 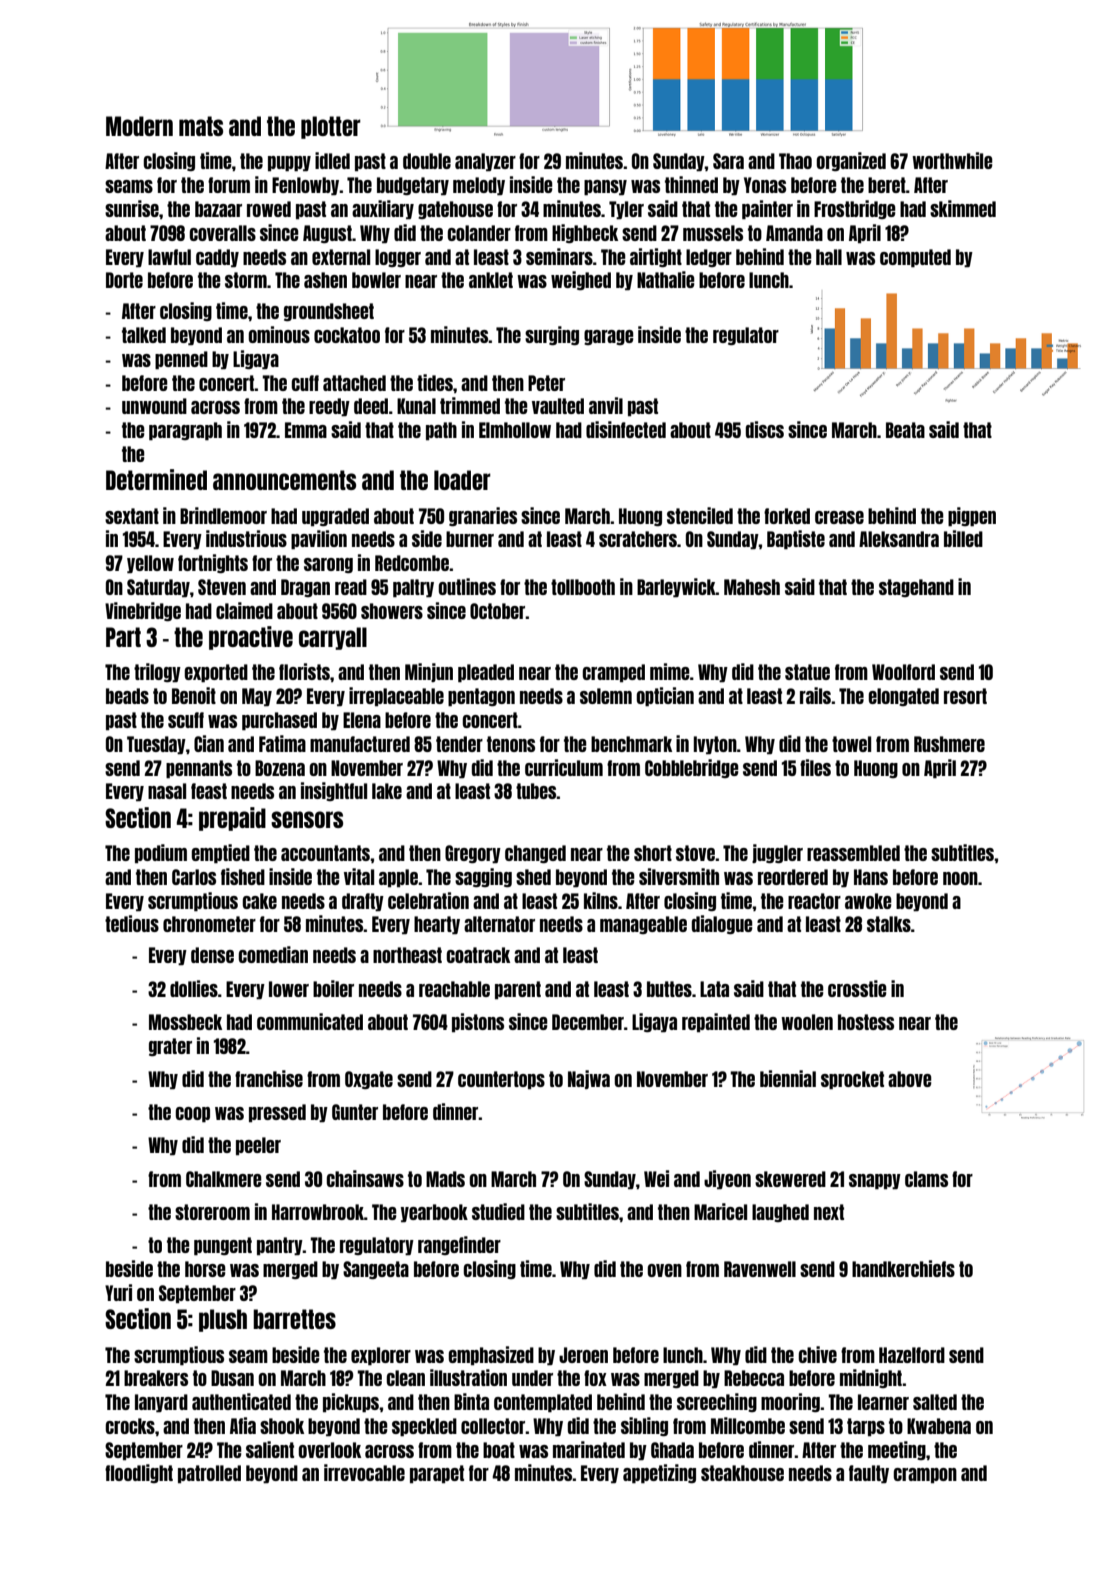 I want to click on anklet, so click(x=491, y=280).
